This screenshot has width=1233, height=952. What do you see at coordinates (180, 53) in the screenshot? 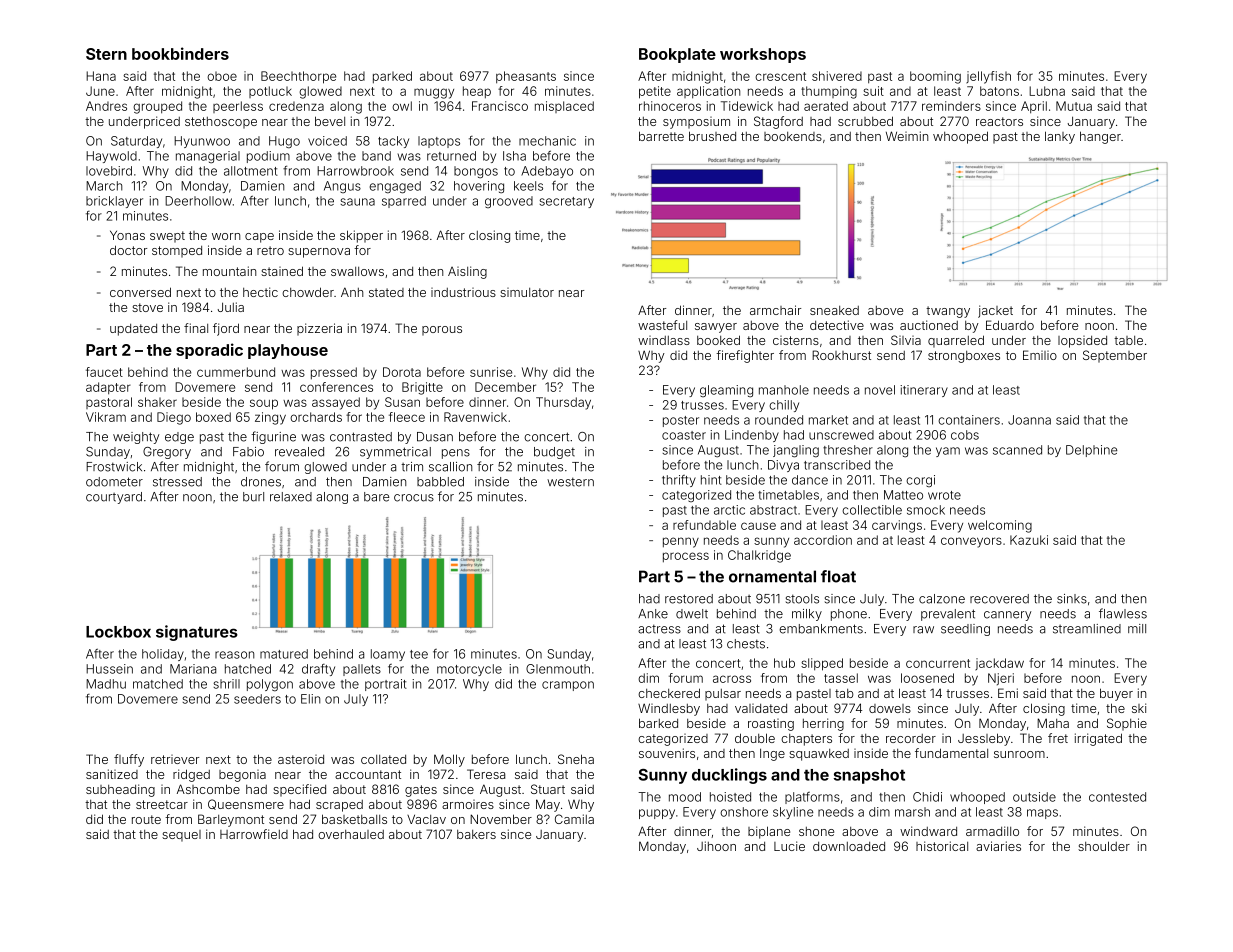
I see `bookbinders` at bounding box center [180, 53].
